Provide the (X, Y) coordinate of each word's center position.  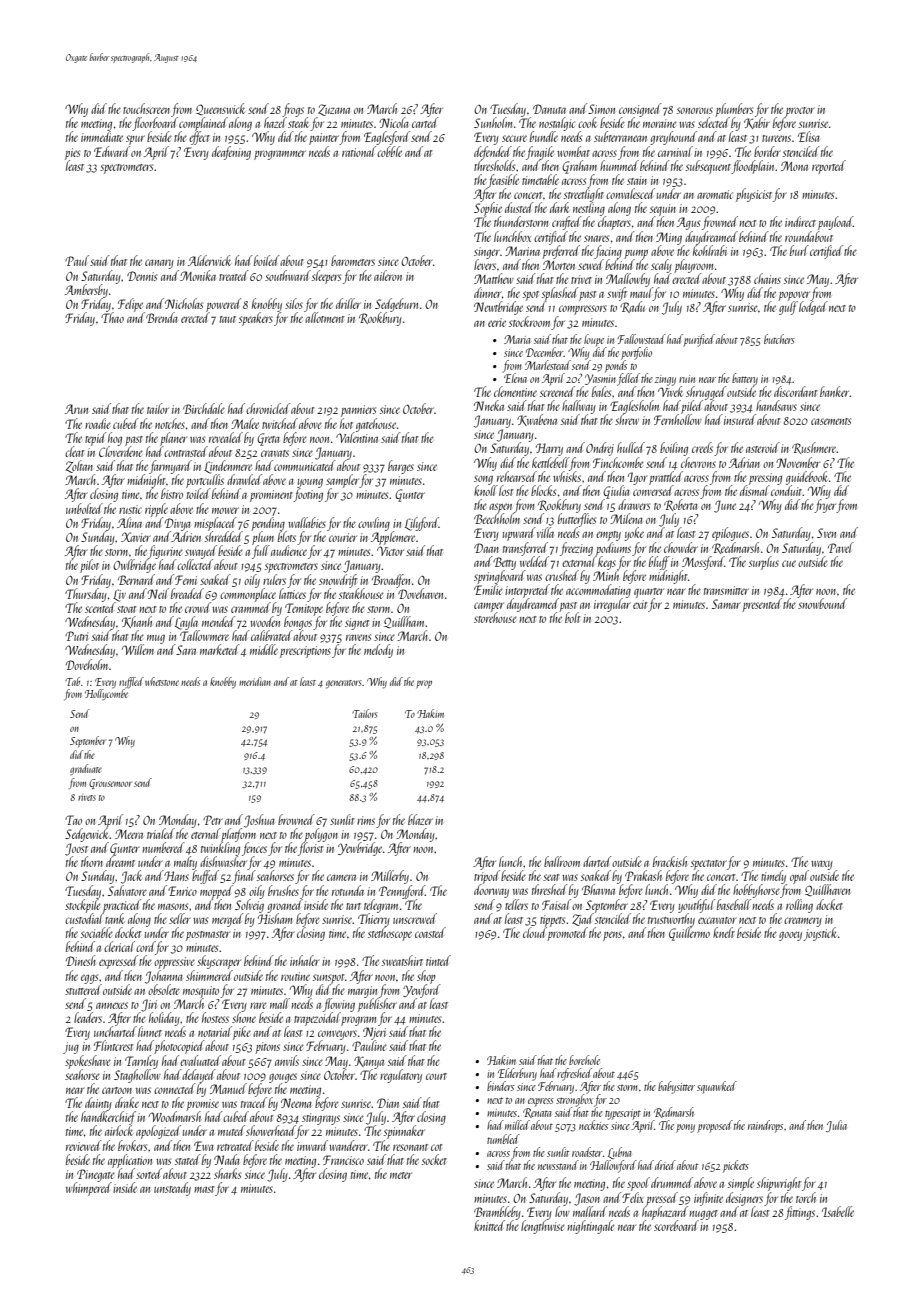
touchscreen (146, 108)
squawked (717, 1087)
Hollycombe (106, 694)
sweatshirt (402, 960)
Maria (517, 339)
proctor (800, 112)
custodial (84, 918)
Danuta (549, 109)
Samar (726, 604)
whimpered (89, 1189)
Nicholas (184, 303)
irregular (612, 605)
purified (699, 340)
